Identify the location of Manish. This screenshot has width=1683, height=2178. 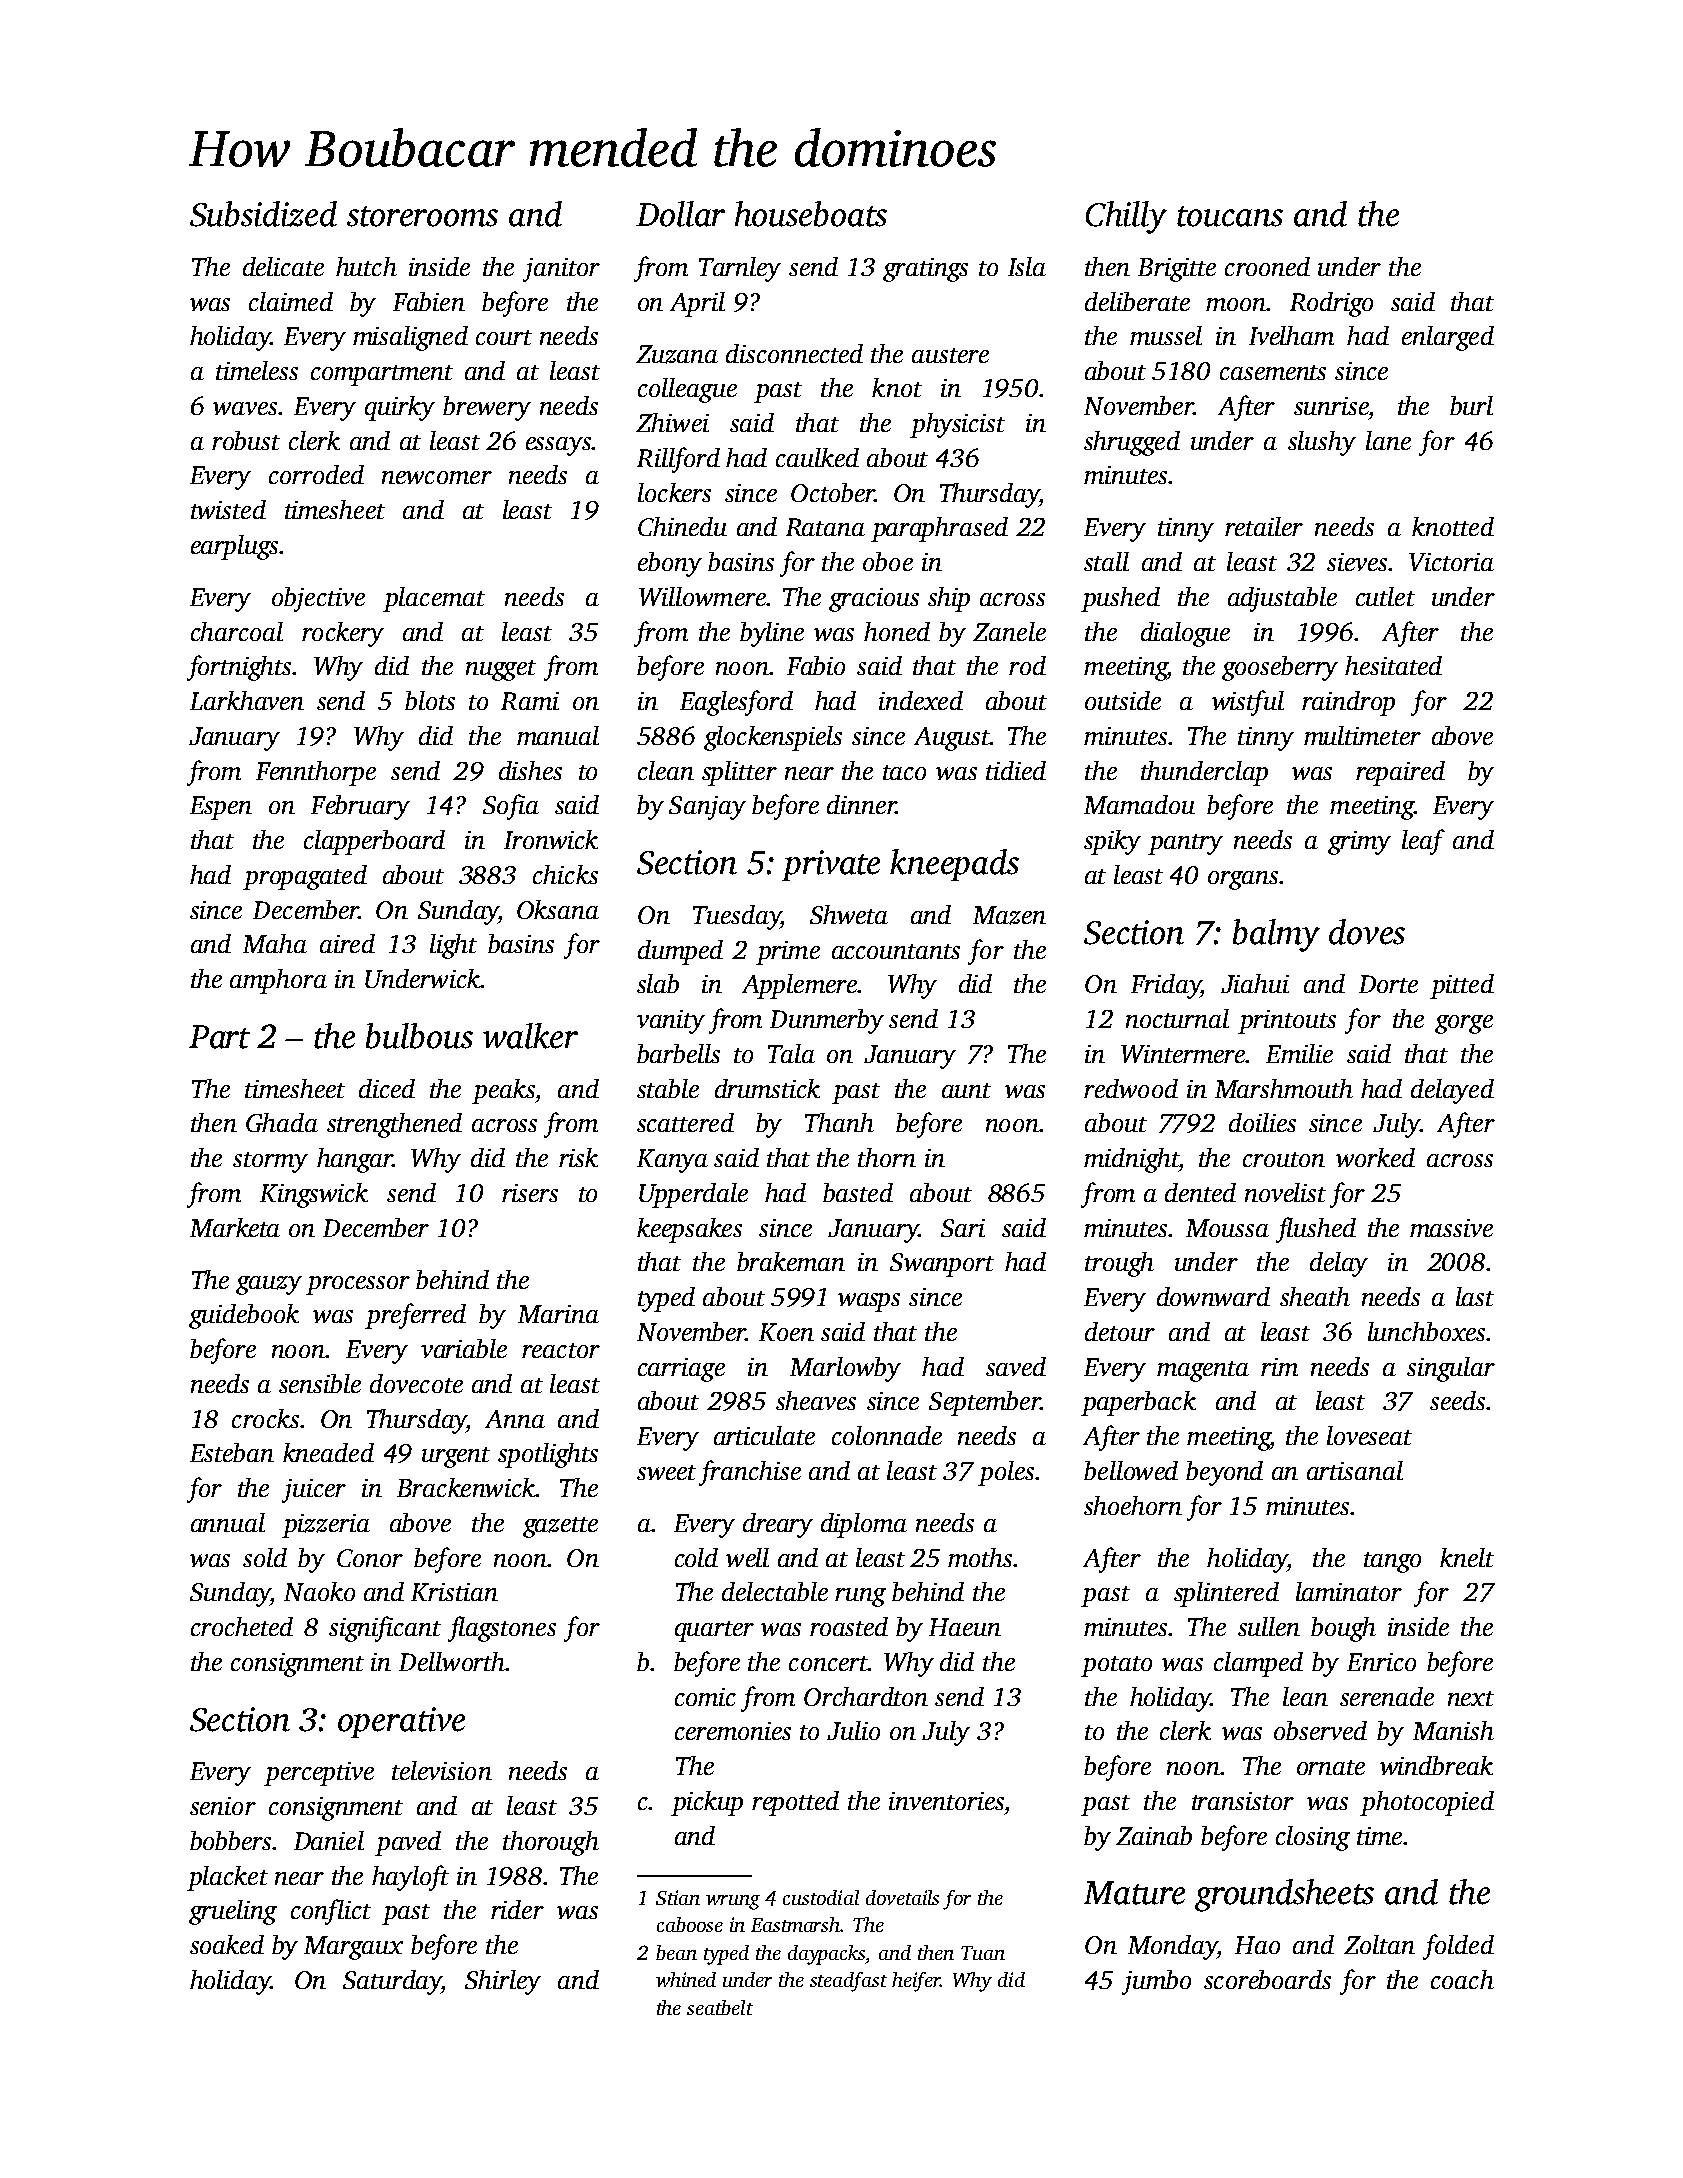
(1453, 1730).
